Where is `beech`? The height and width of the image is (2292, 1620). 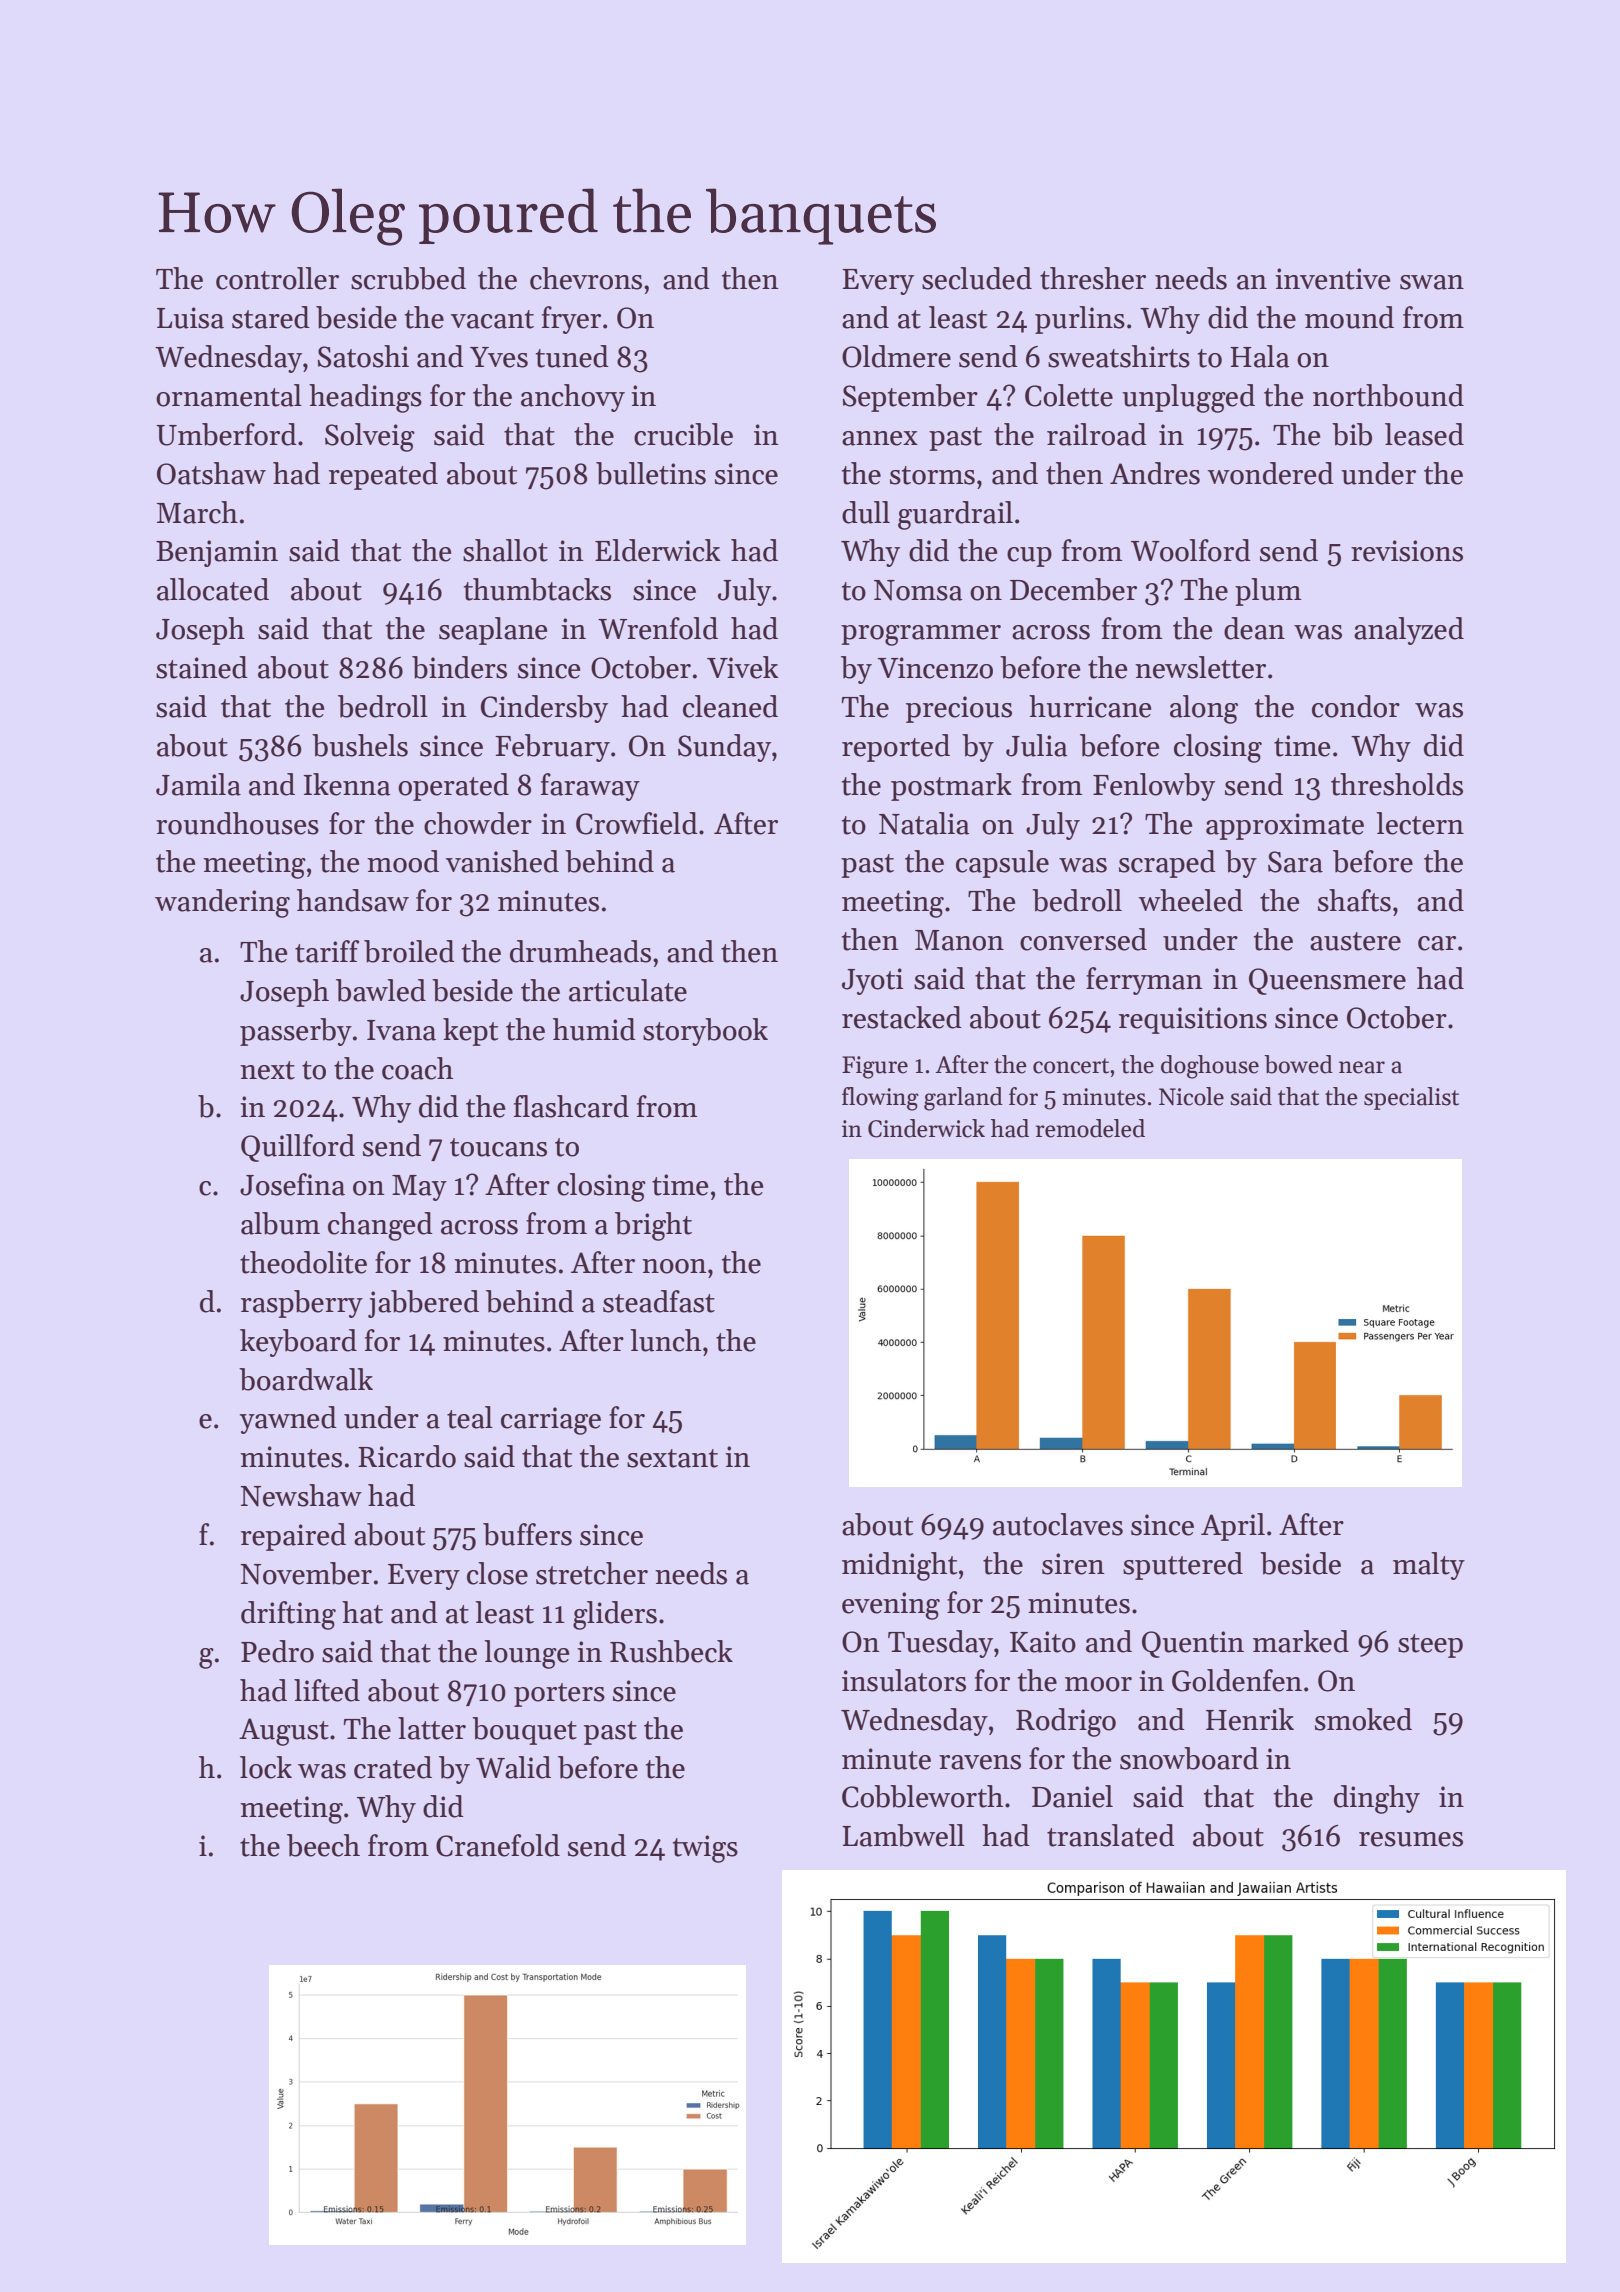
beech is located at coordinates (323, 1845).
